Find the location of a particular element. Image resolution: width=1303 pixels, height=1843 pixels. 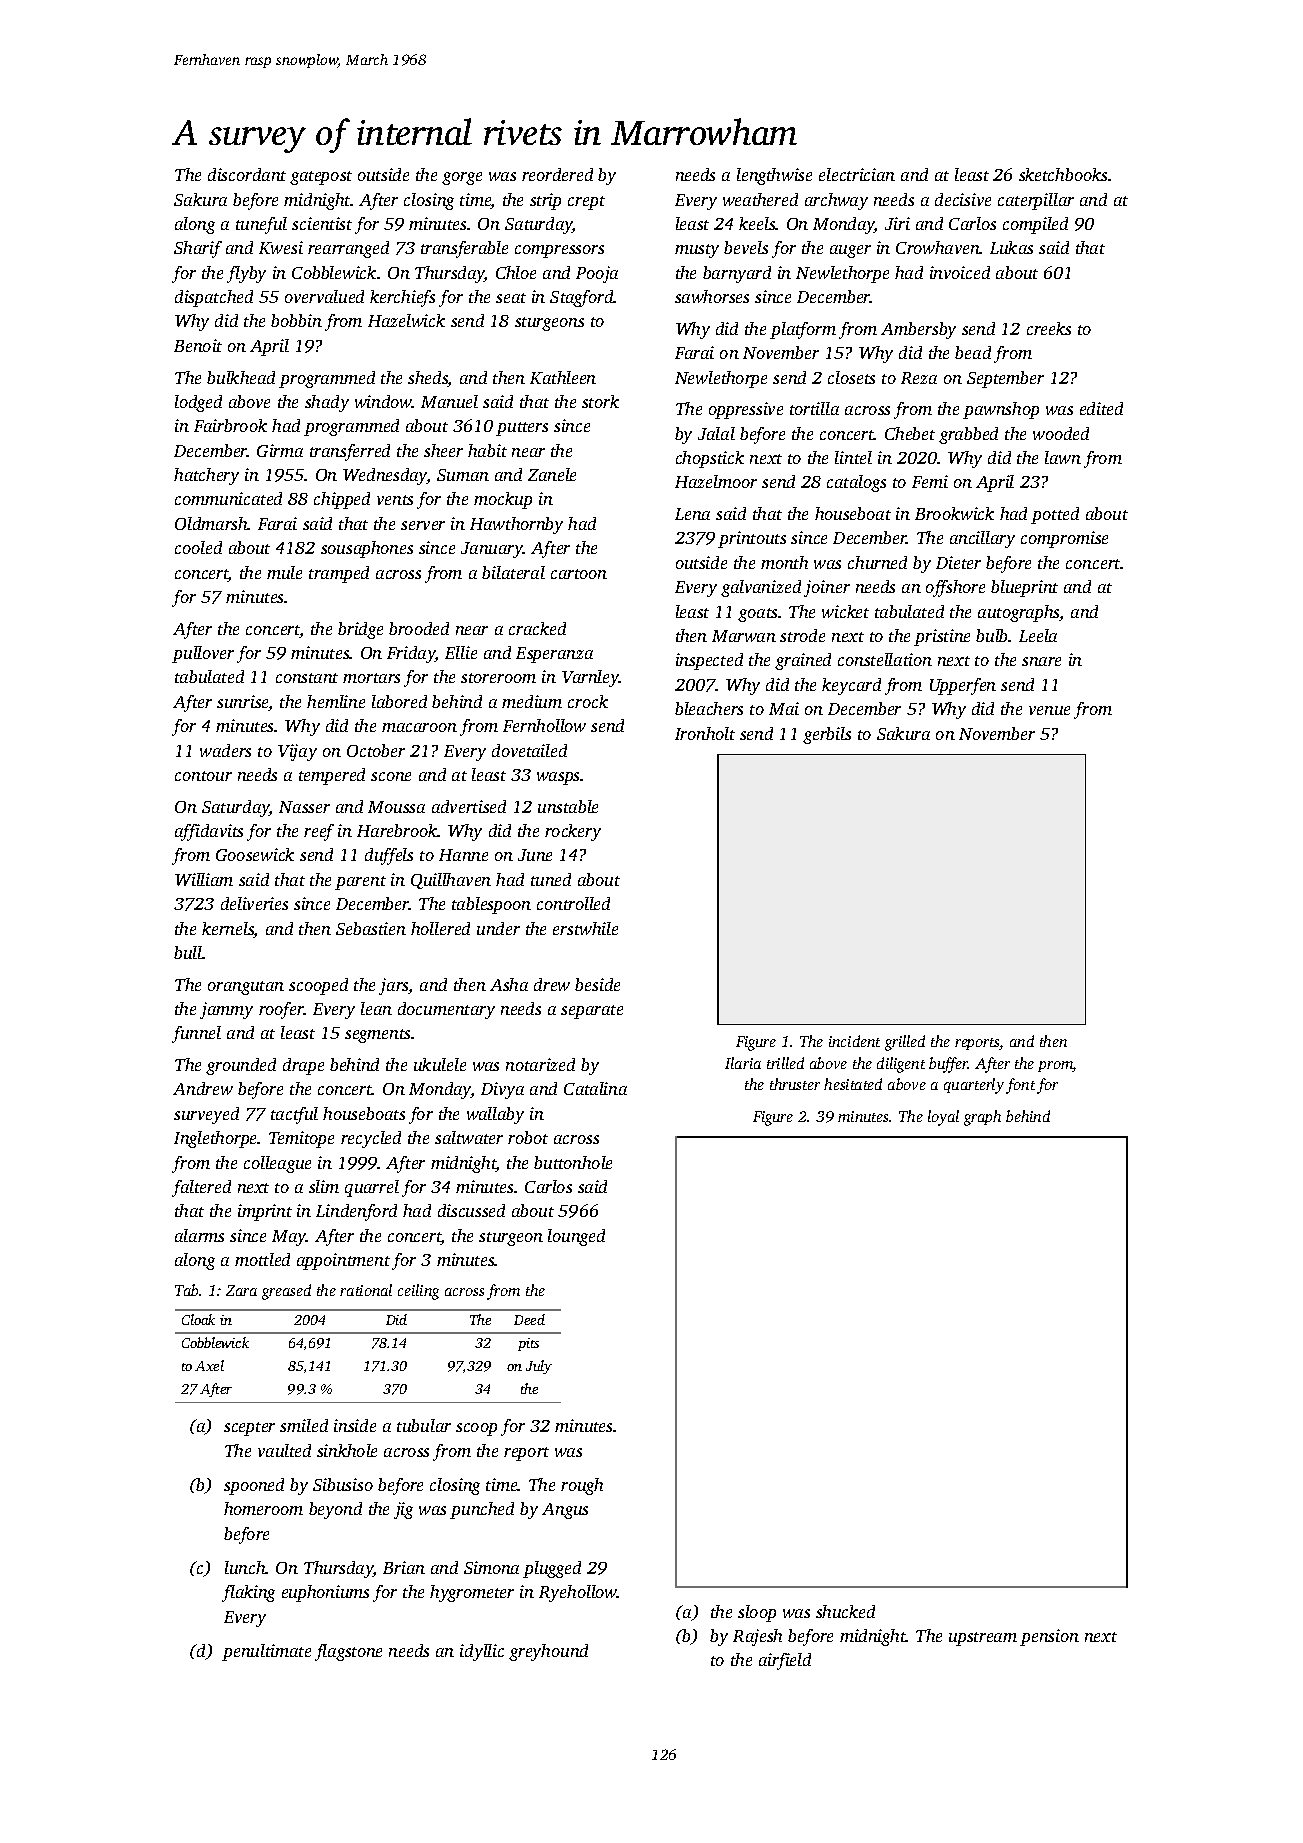

wasps is located at coordinates (559, 778).
